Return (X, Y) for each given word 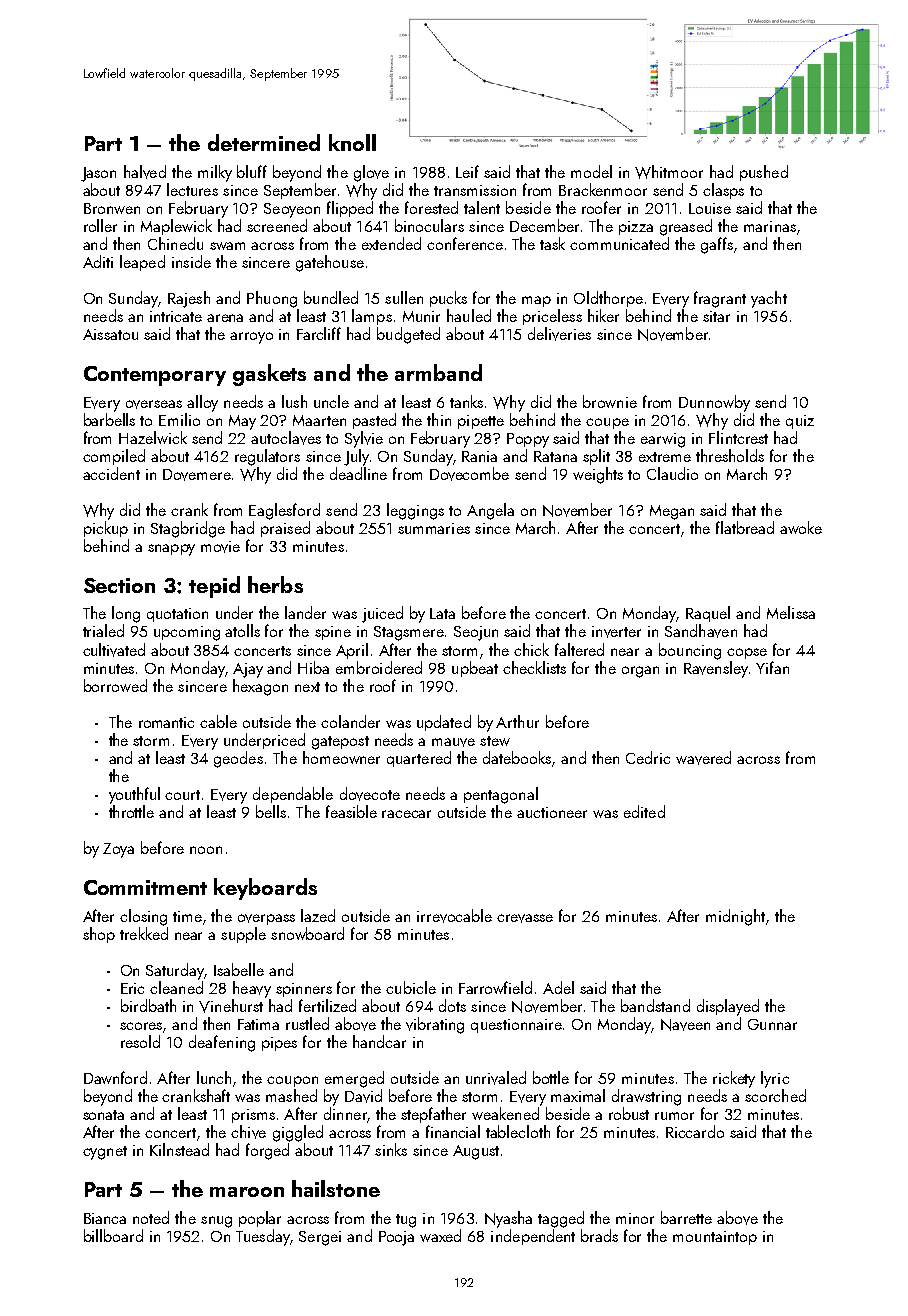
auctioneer (552, 812)
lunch (214, 1077)
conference (465, 243)
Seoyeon (292, 210)
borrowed (115, 685)
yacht (769, 299)
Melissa (791, 612)
